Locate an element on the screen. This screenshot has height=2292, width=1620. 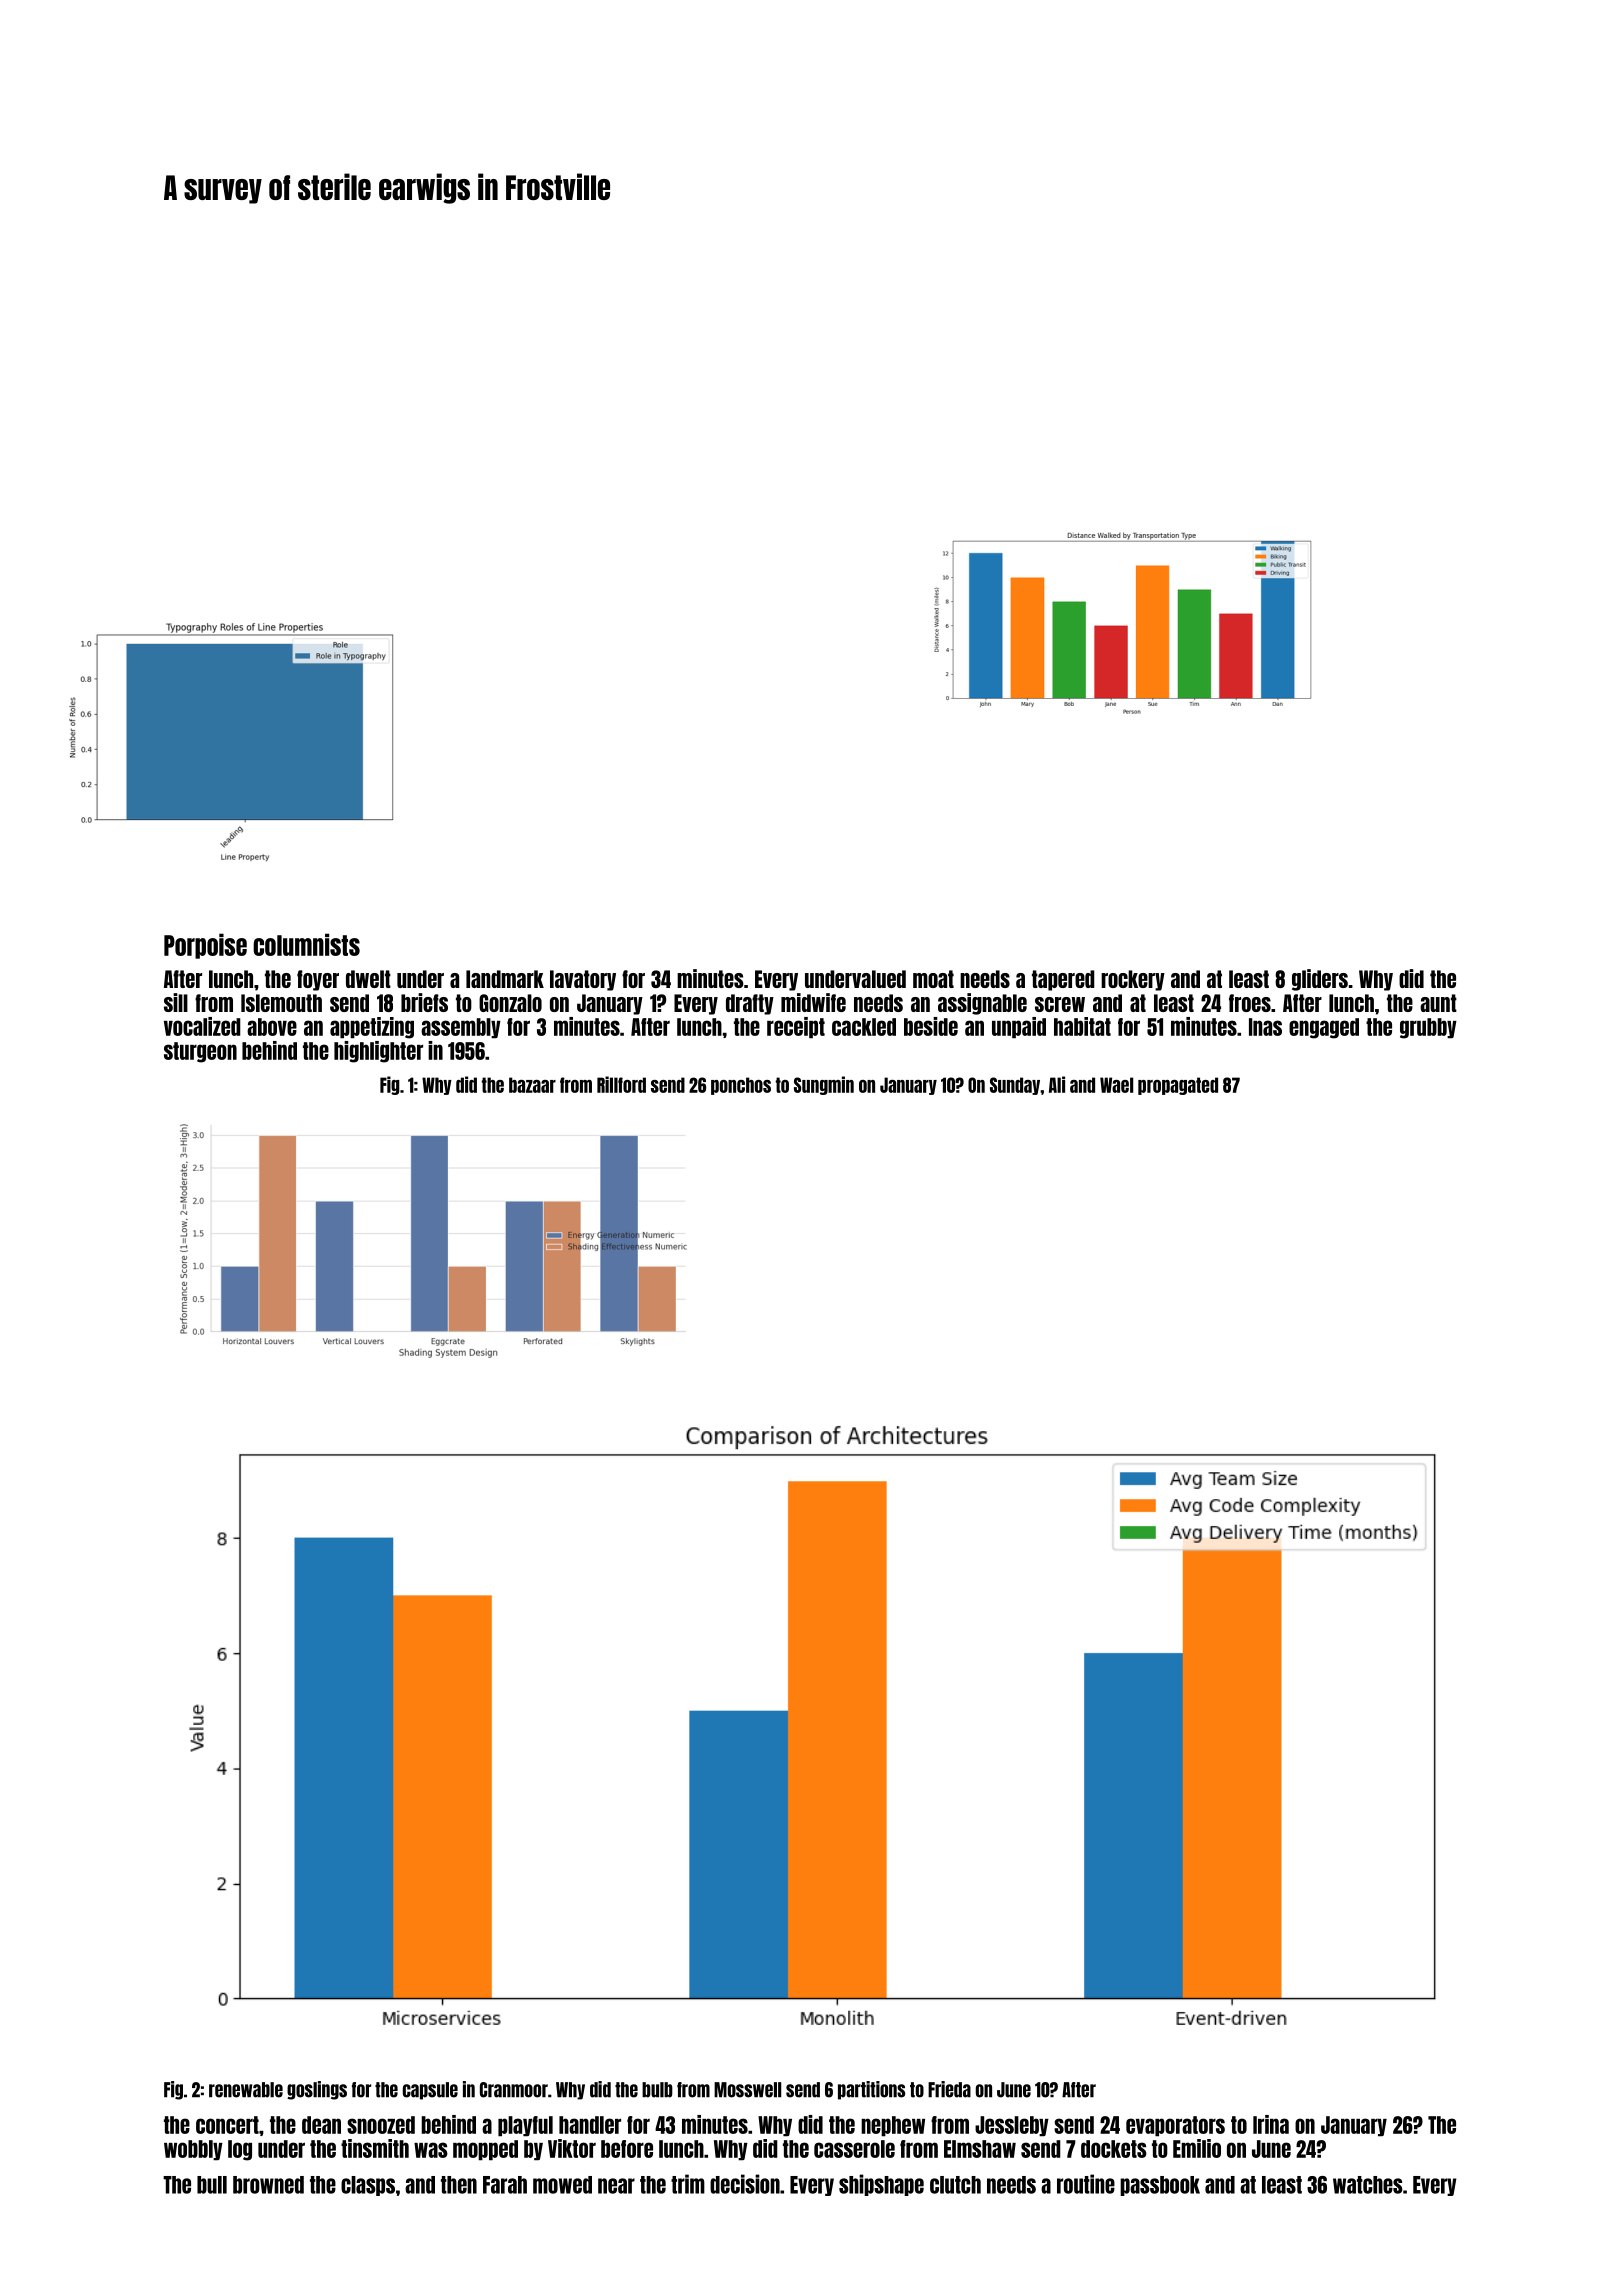
partitions is located at coordinates (871, 2090).
